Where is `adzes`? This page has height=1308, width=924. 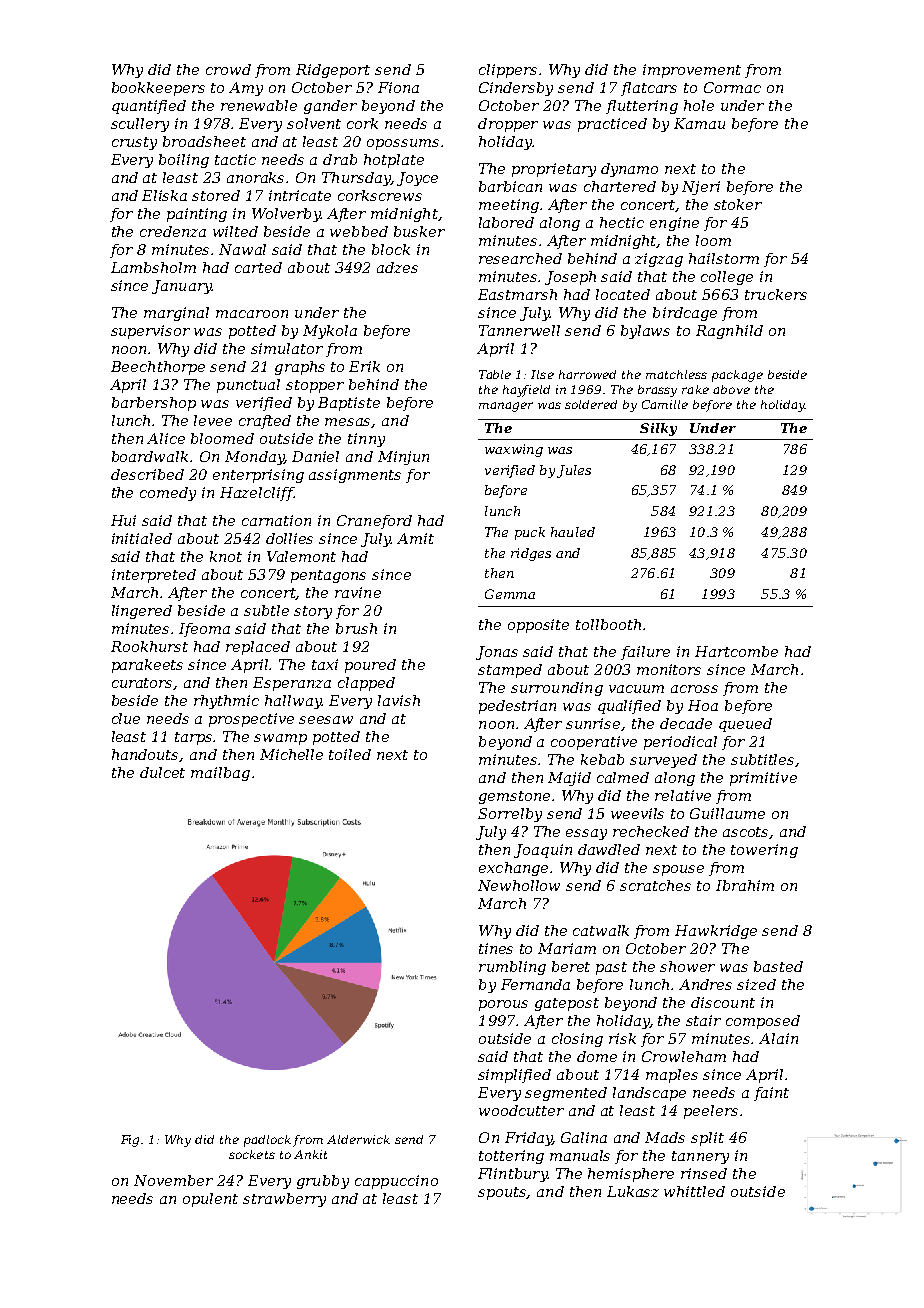 adzes is located at coordinates (397, 267).
